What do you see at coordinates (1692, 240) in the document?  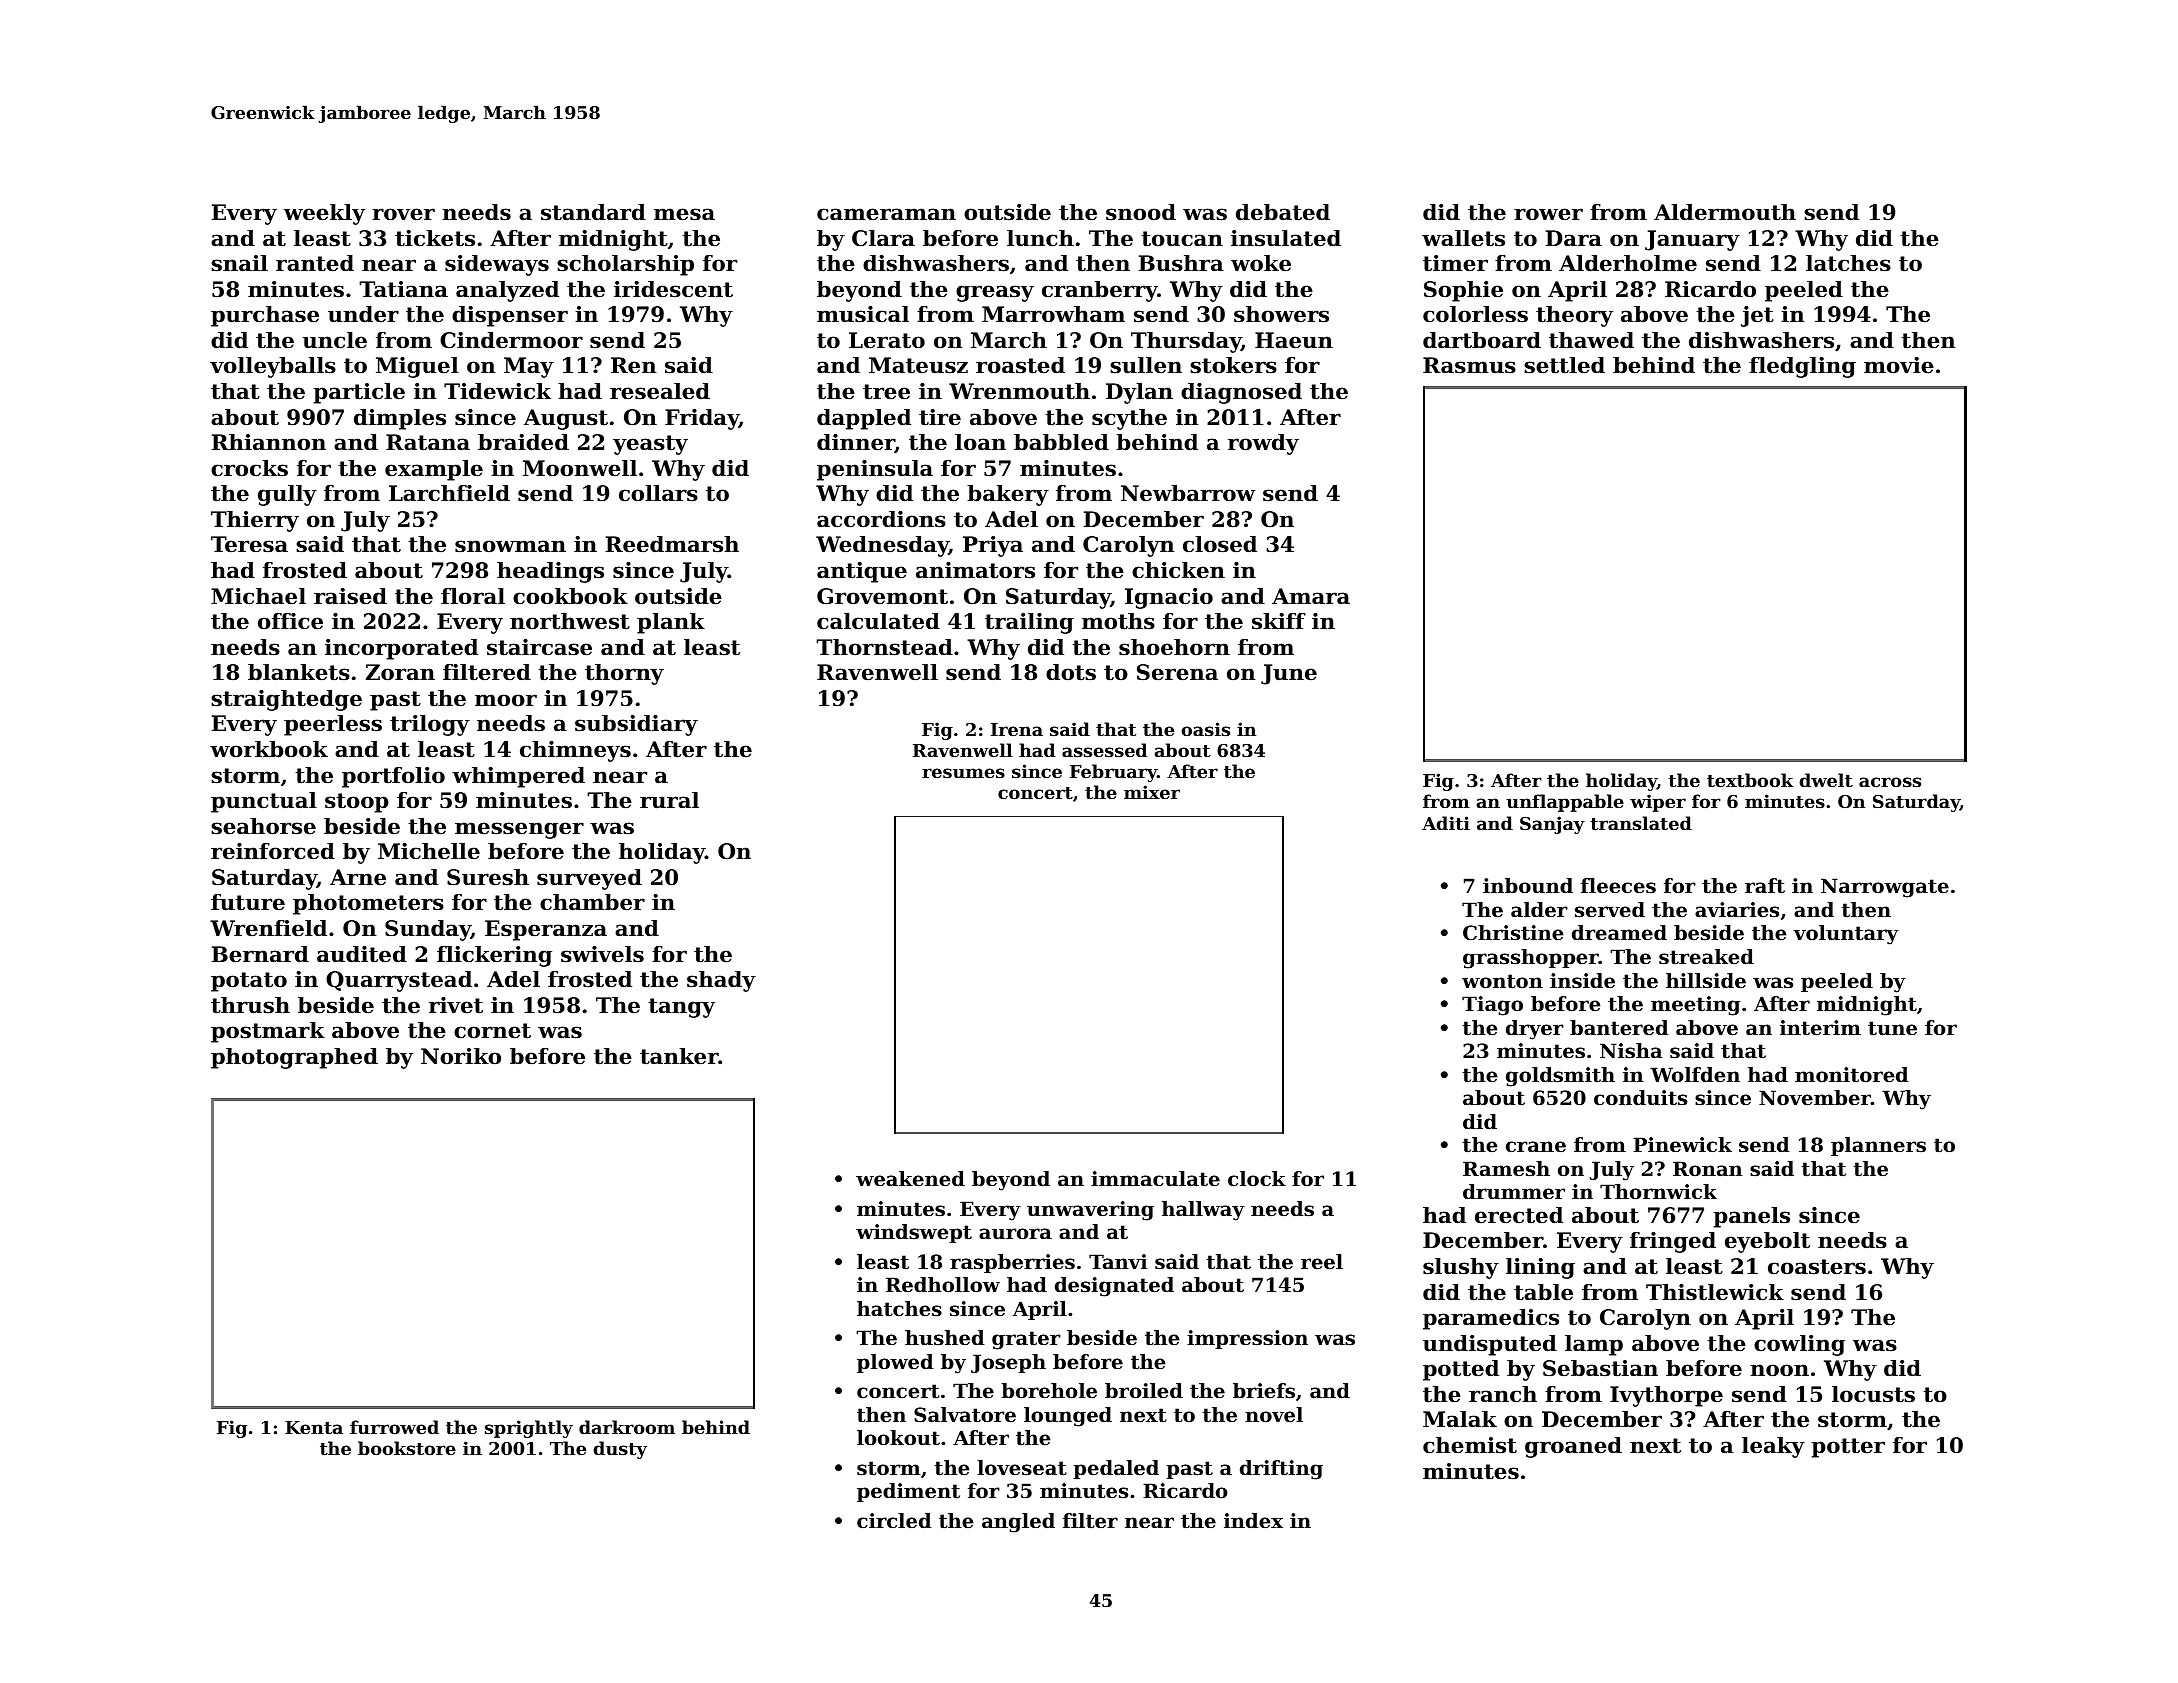 I see `January` at bounding box center [1692, 240].
